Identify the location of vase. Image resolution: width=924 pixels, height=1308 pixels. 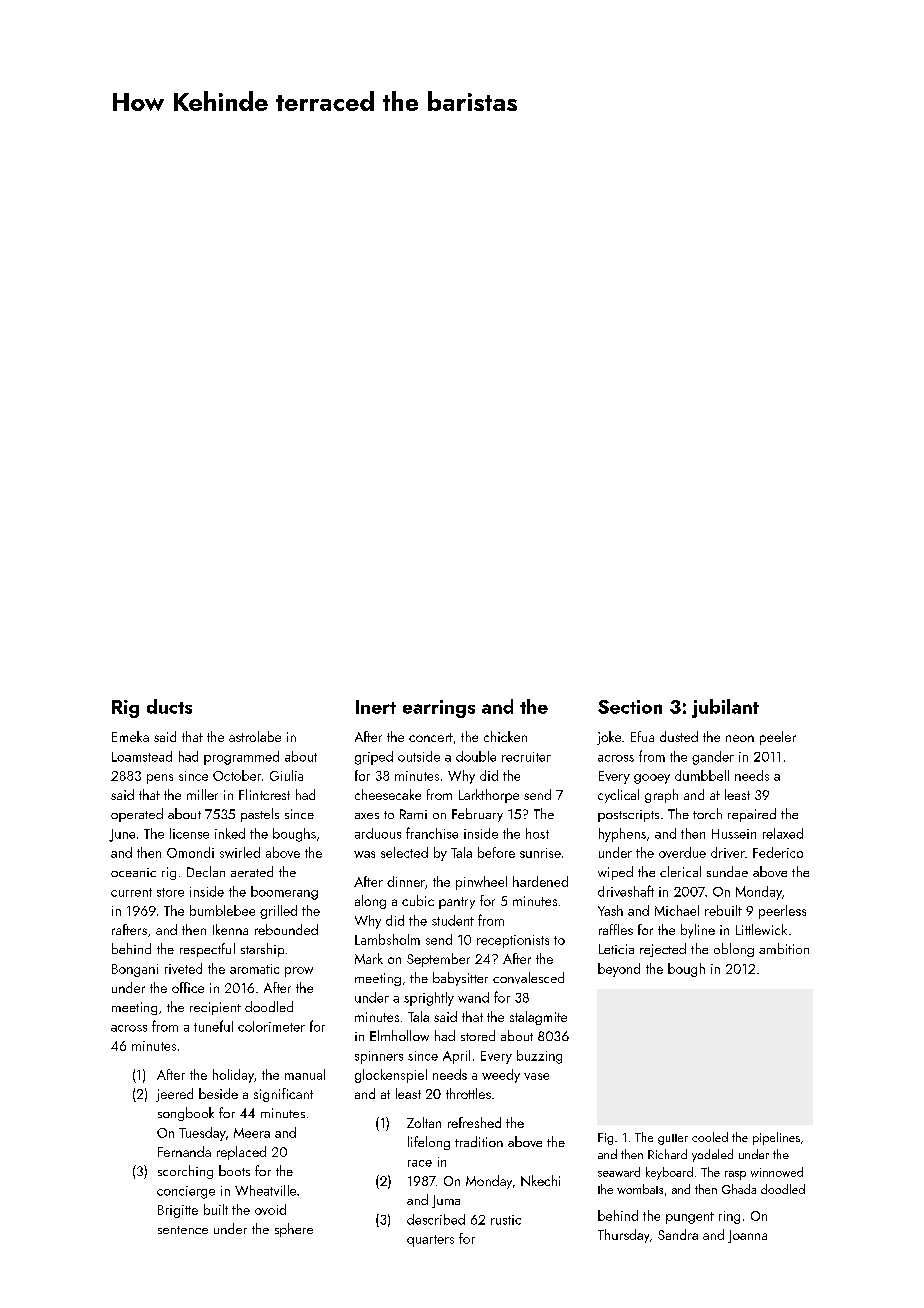
(536, 1076).
